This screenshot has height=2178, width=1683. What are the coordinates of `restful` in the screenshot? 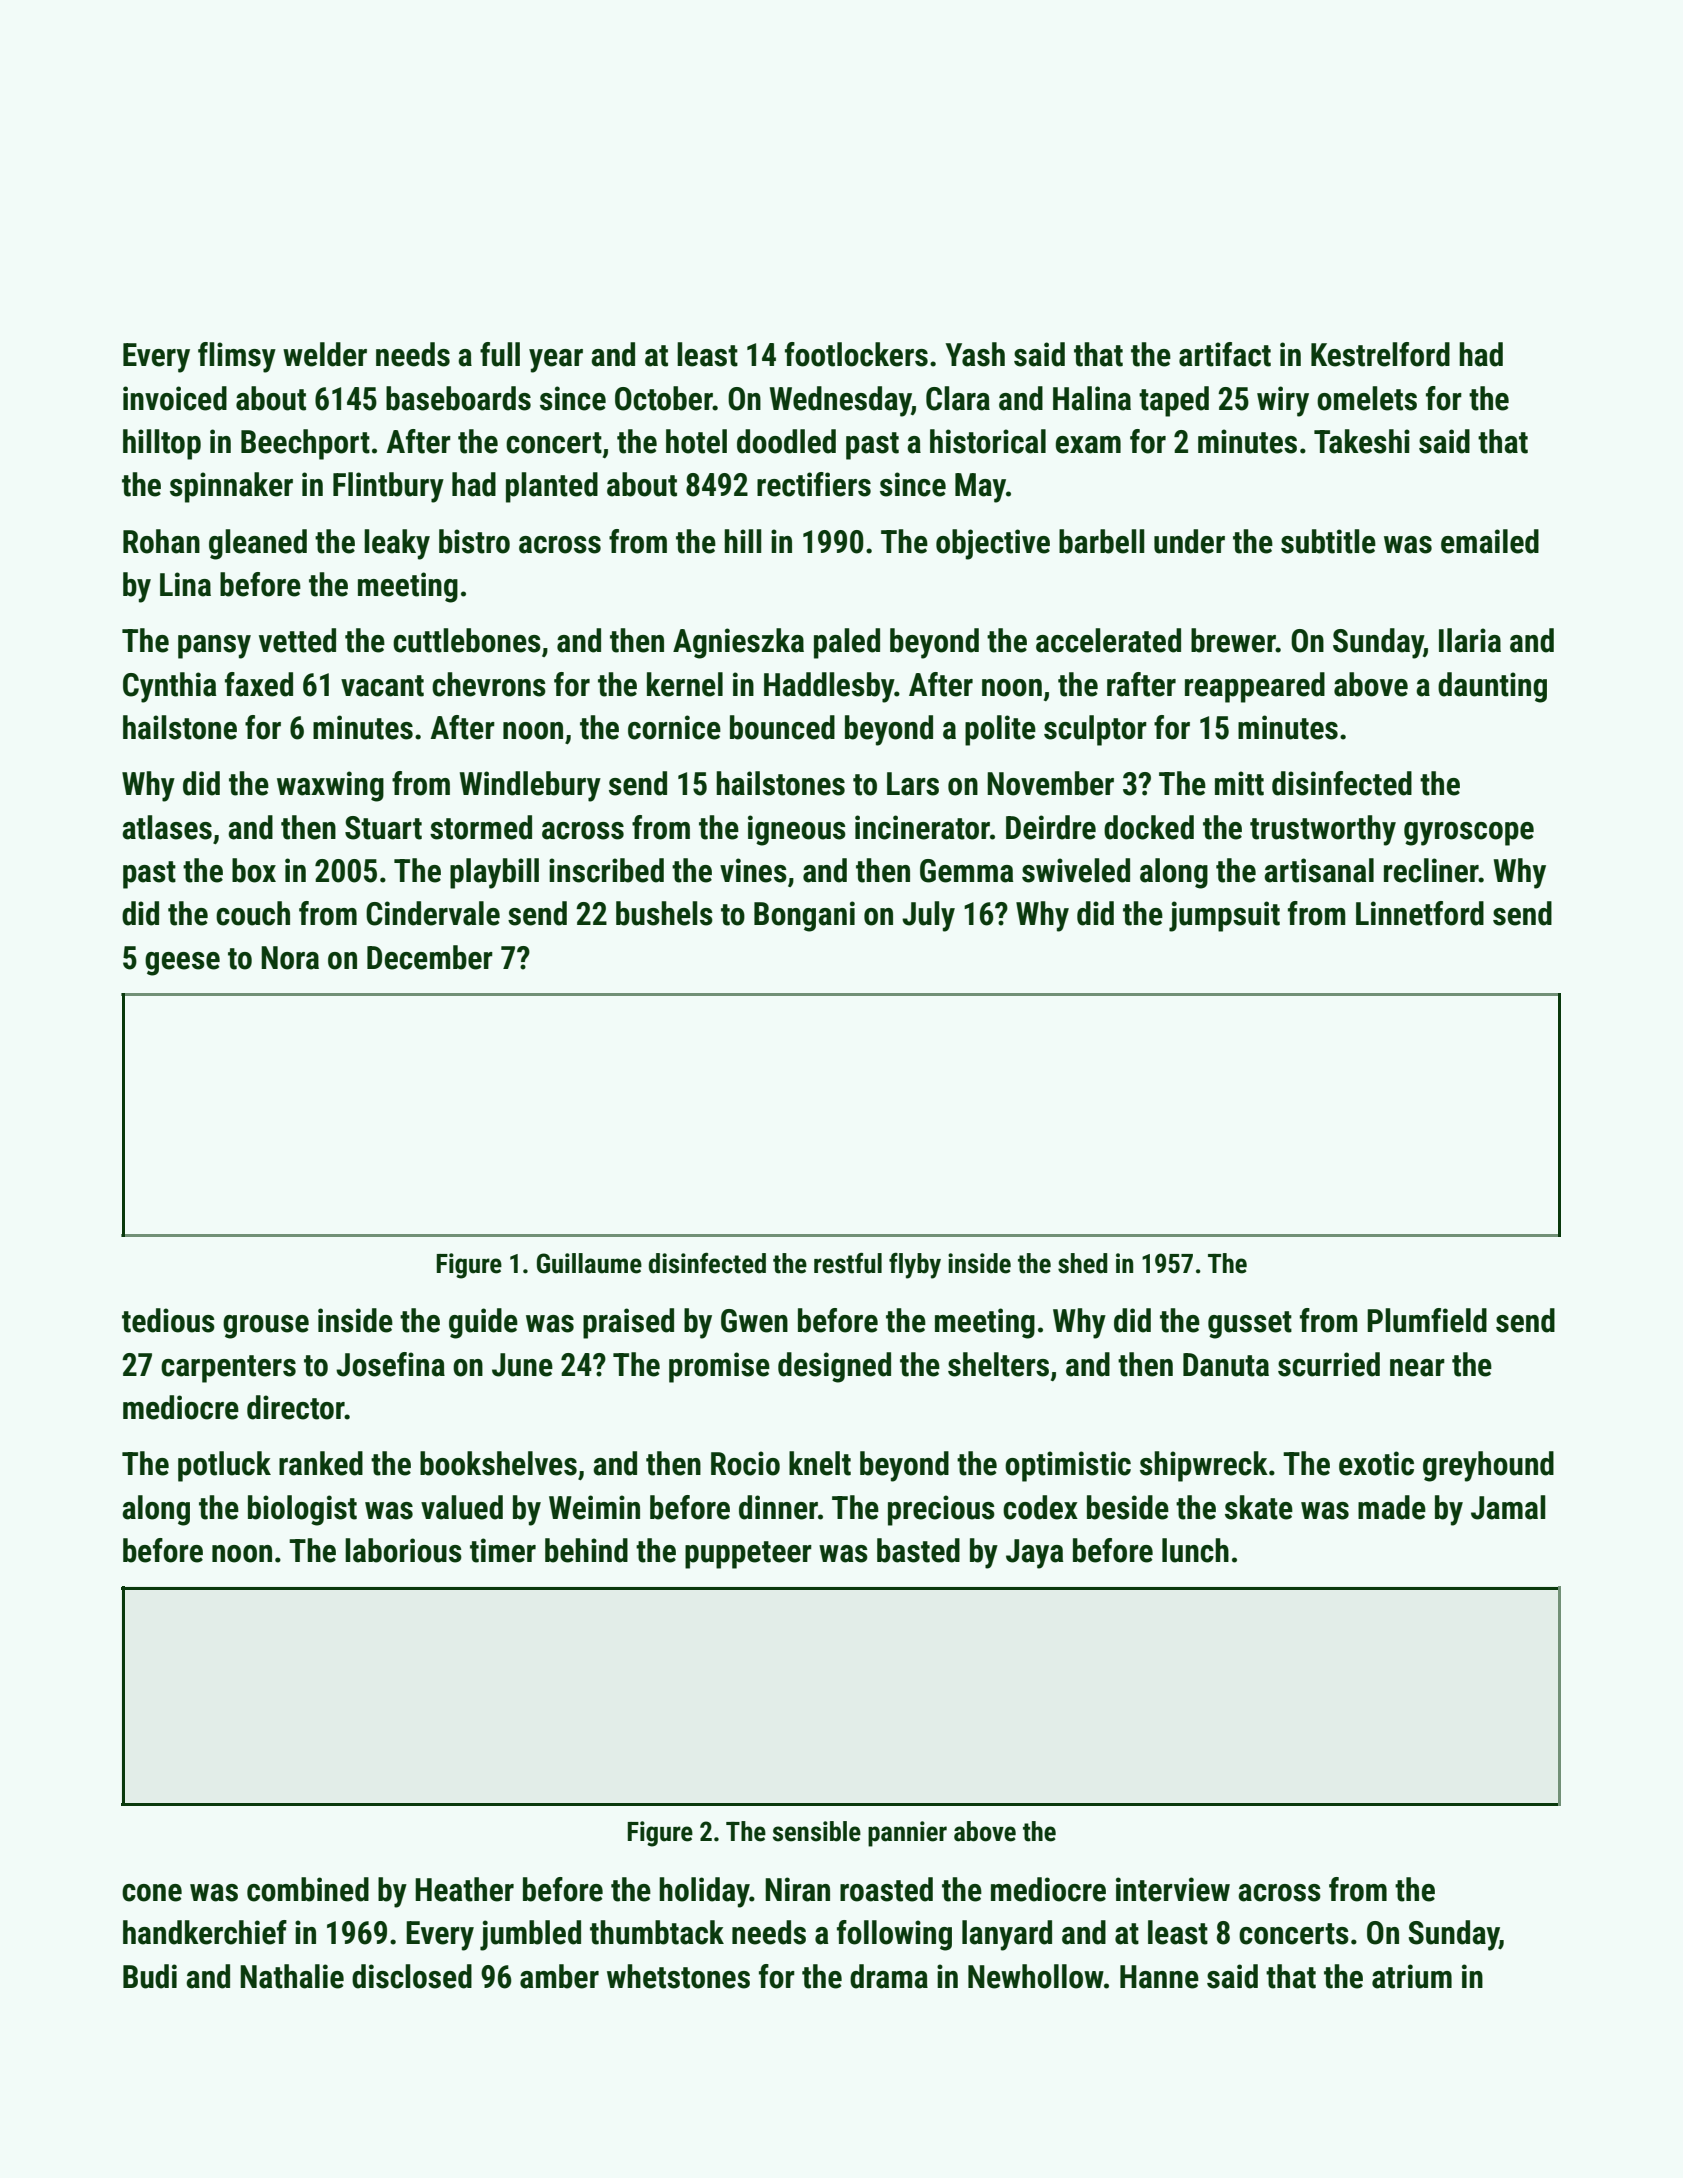 It's located at (848, 1263).
